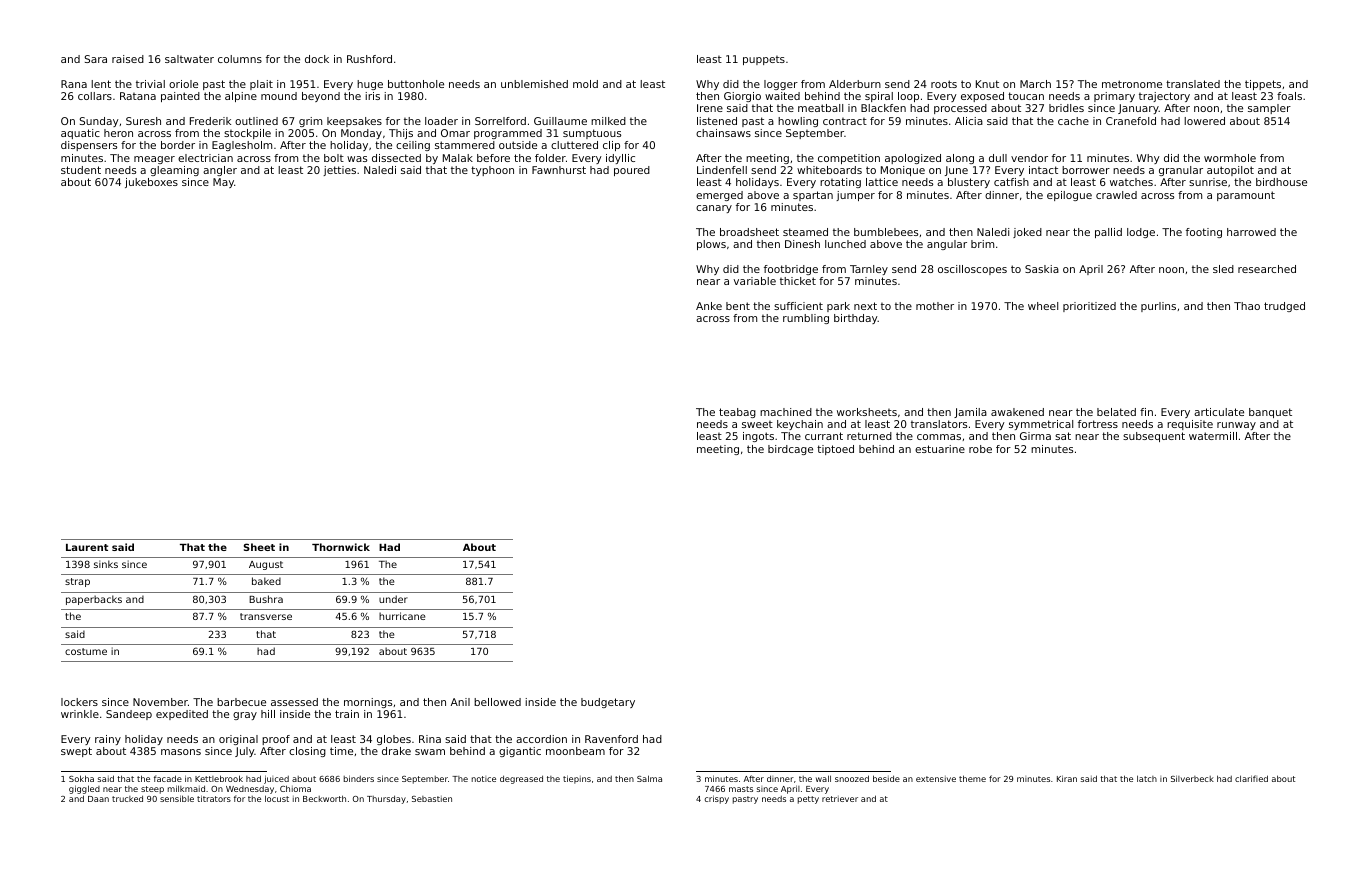 This document has width=1372, height=887. What do you see at coordinates (1223, 269) in the document?
I see `sled` at bounding box center [1223, 269].
